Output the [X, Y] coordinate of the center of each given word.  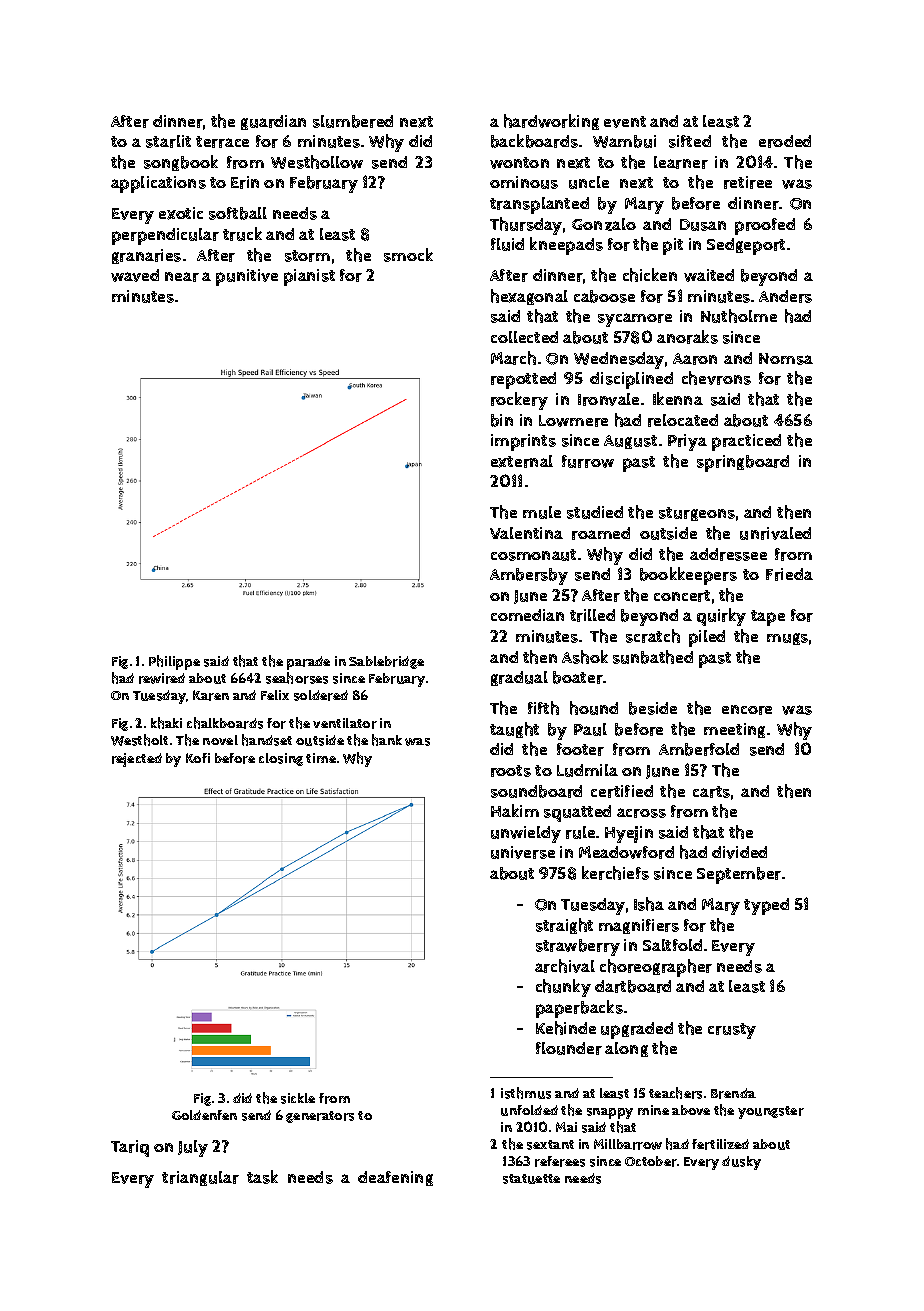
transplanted [539, 205]
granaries [146, 256]
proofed [765, 226]
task [262, 1177]
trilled [592, 615]
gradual [519, 678]
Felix [275, 695]
